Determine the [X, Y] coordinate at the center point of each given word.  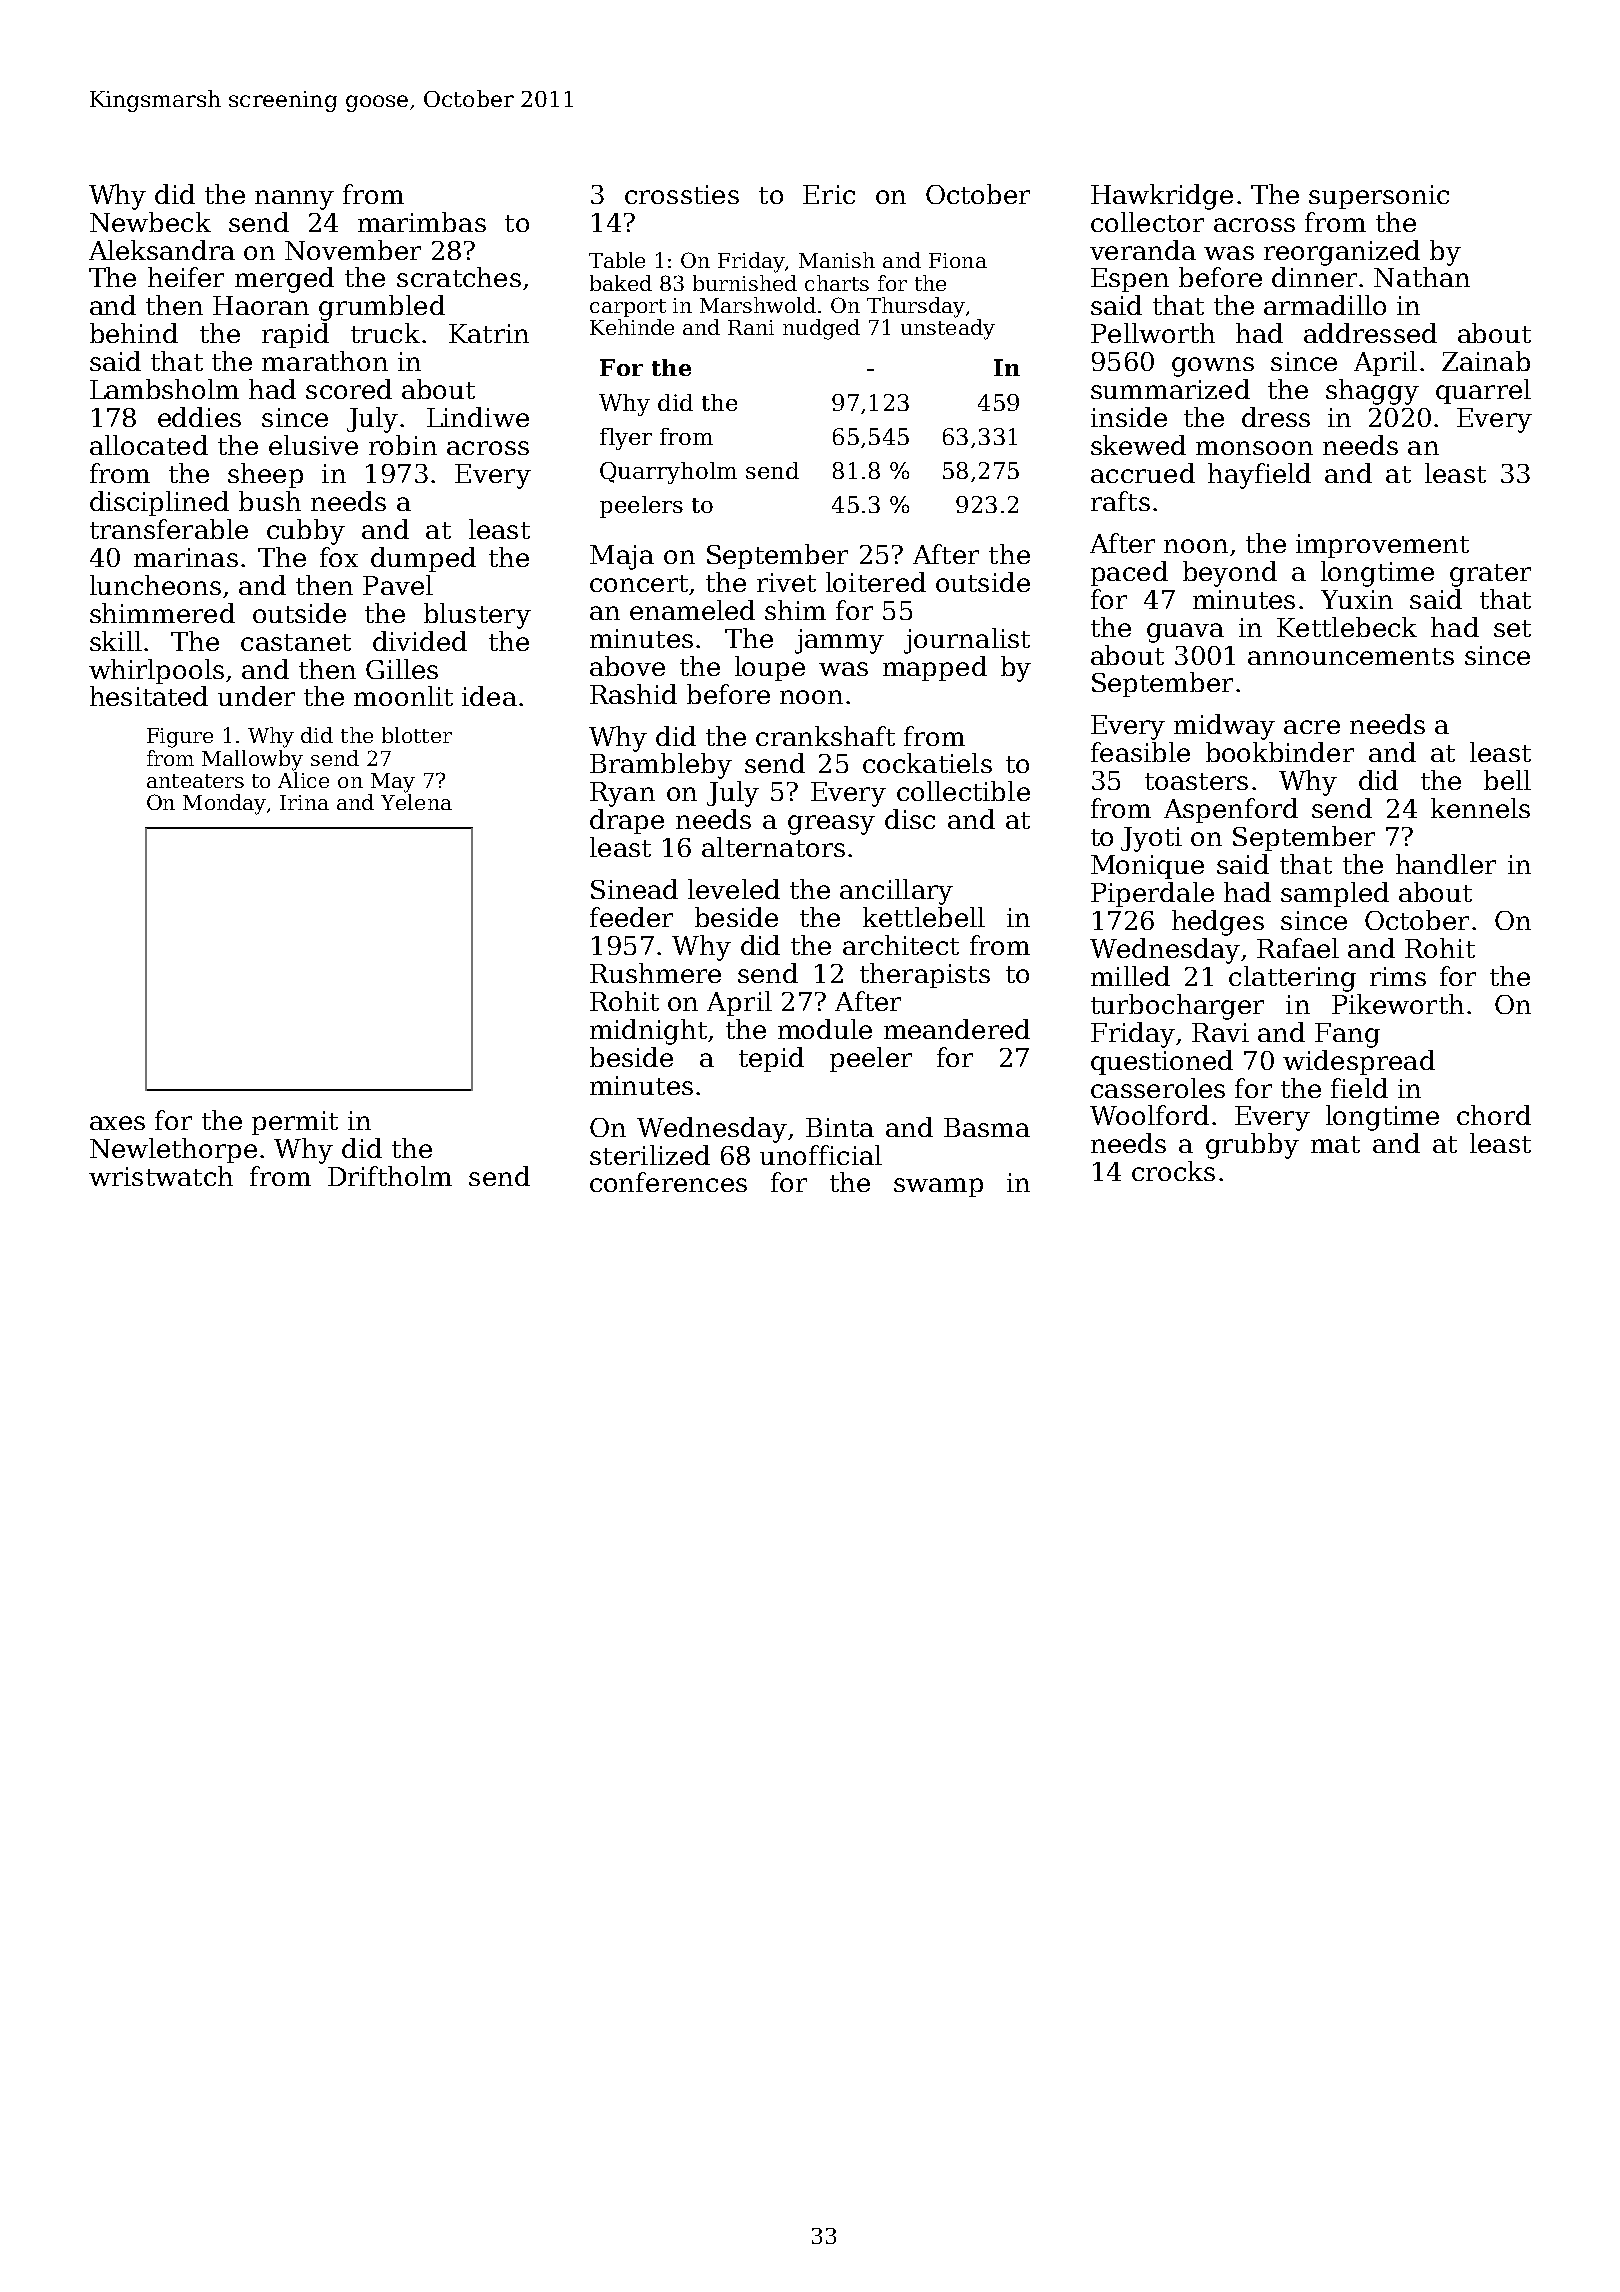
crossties [682, 194]
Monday [224, 804]
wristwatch [161, 1176]
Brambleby [661, 766]
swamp [938, 1187]
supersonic [1379, 197]
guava [1185, 633]
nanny [294, 200]
